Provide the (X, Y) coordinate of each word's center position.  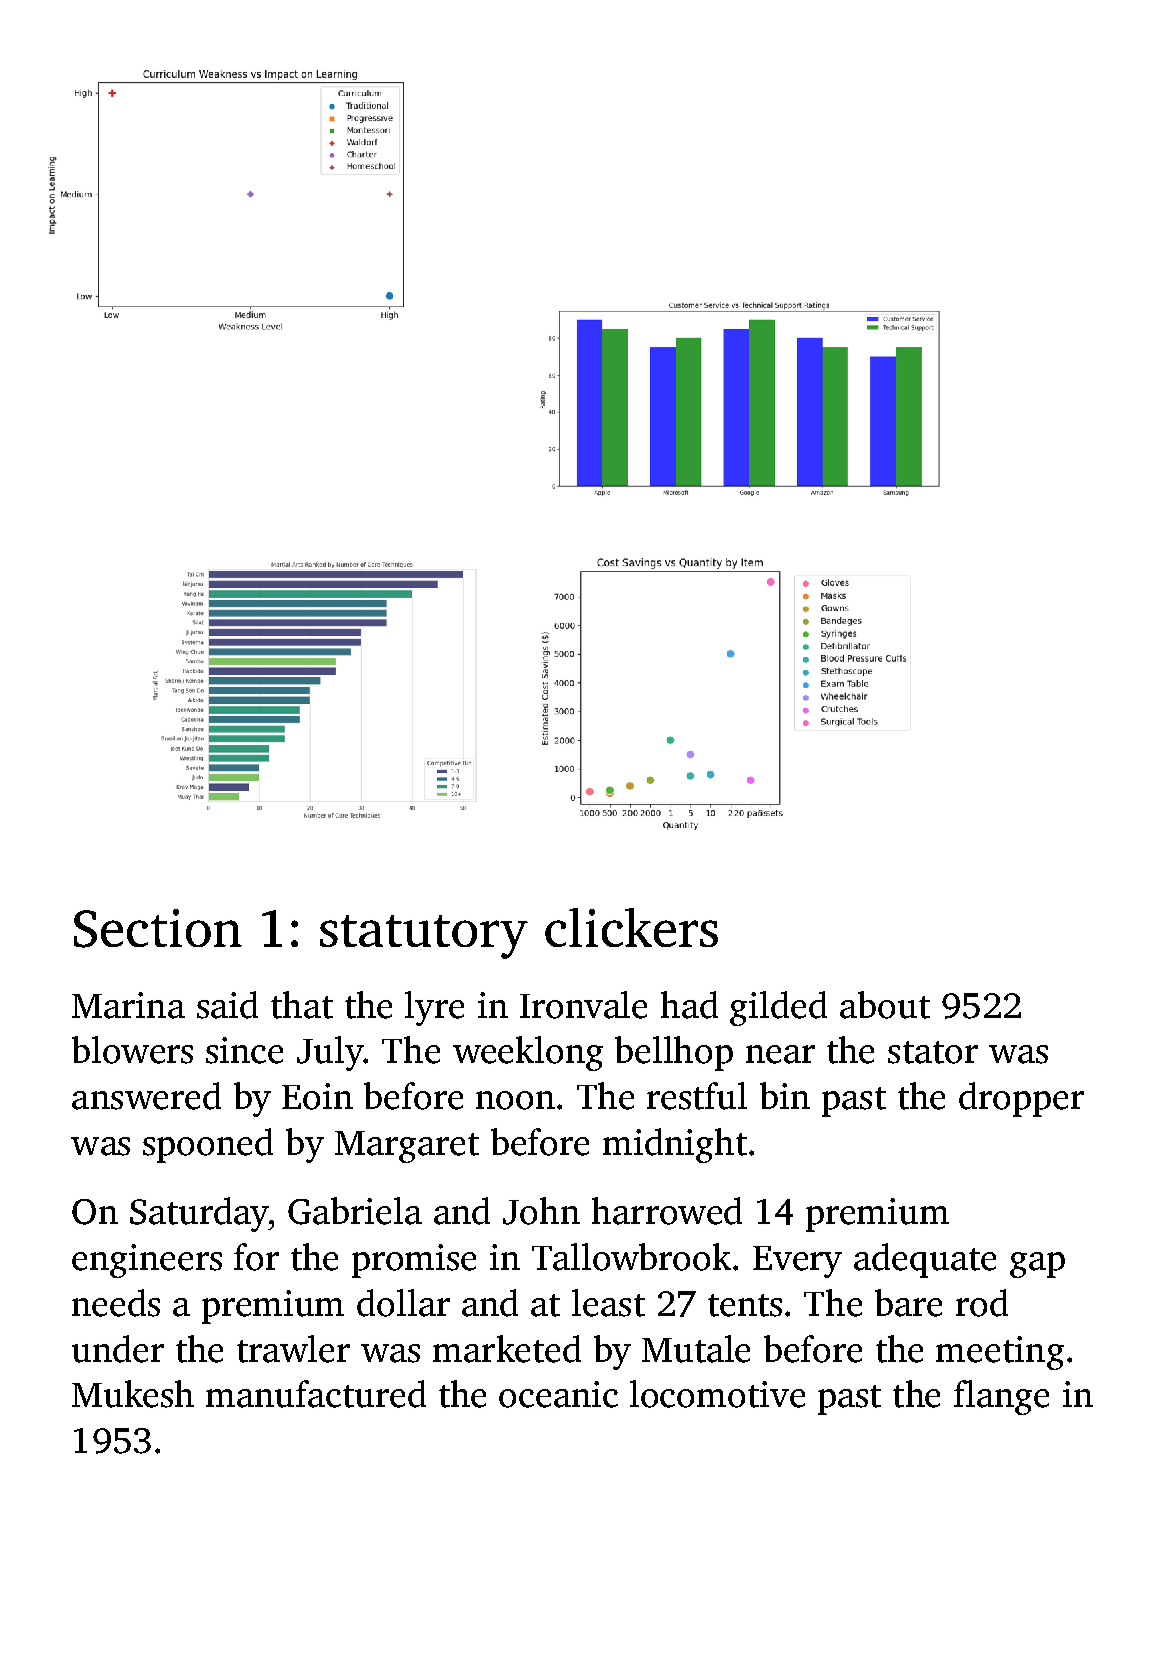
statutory (424, 937)
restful (697, 1096)
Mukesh (133, 1394)
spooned (208, 1145)
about (885, 1005)
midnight (675, 1145)
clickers (631, 927)
